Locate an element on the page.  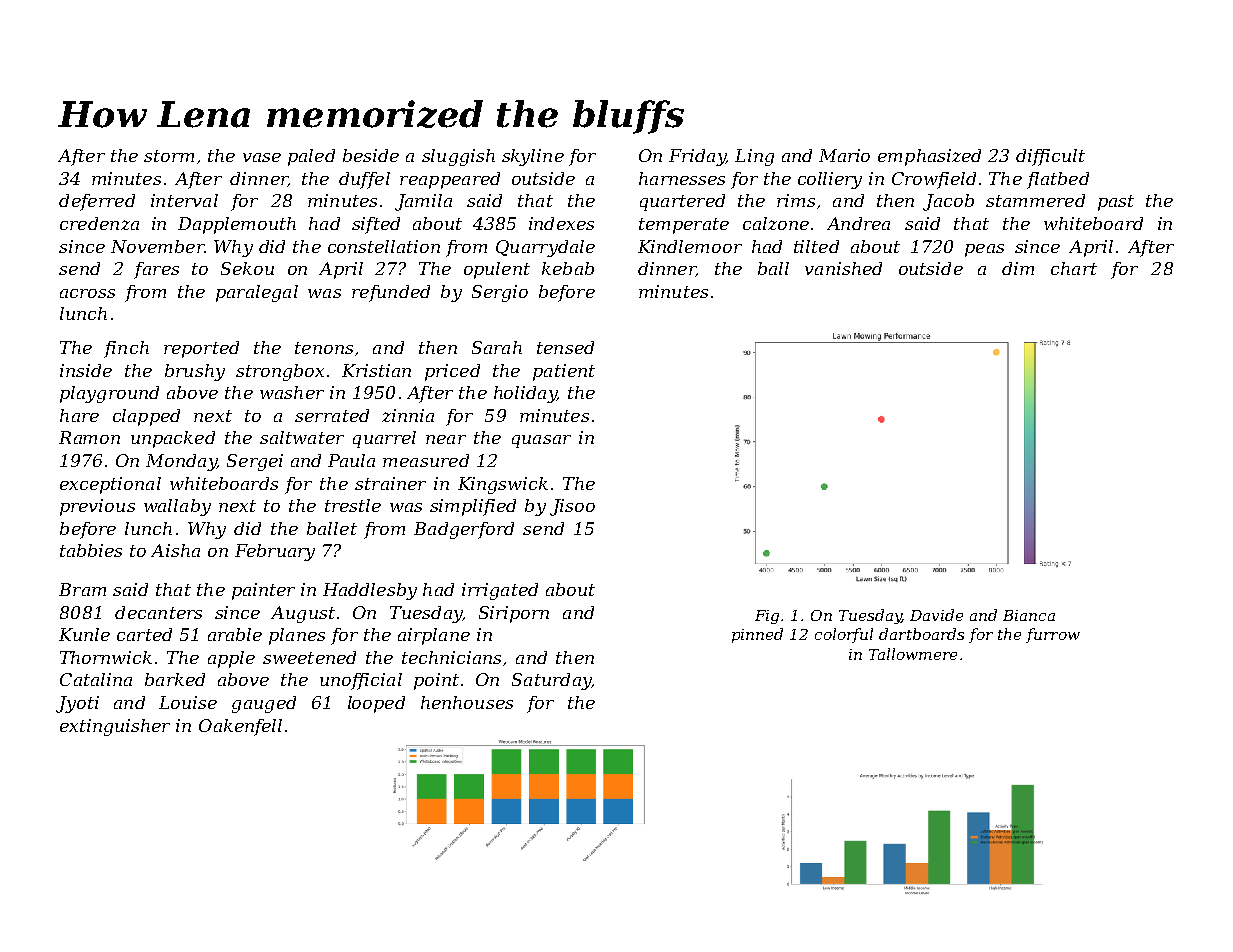
patient is located at coordinates (564, 372).
